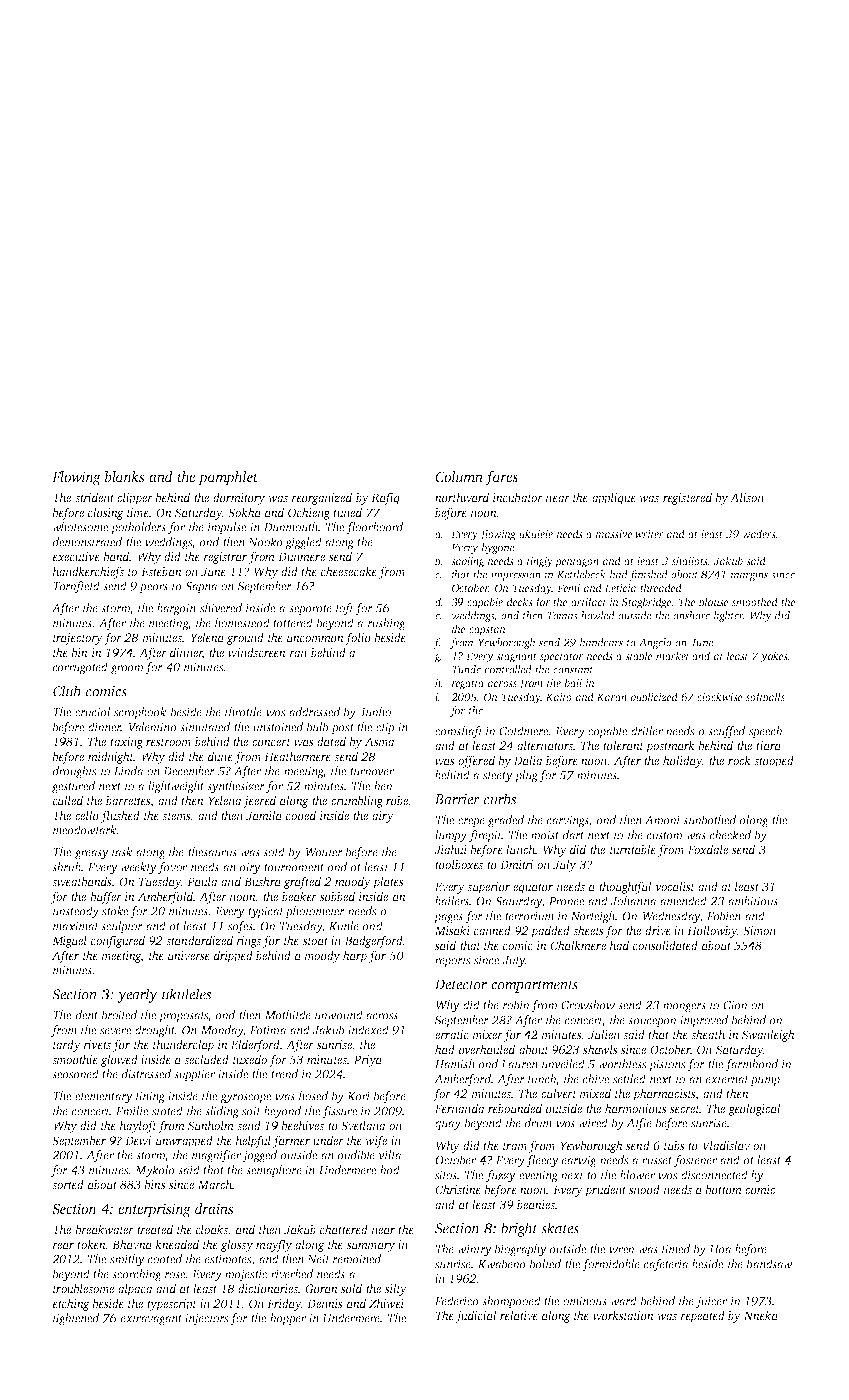 Image resolution: width=849 pixels, height=1400 pixels. I want to click on market, so click(673, 655).
